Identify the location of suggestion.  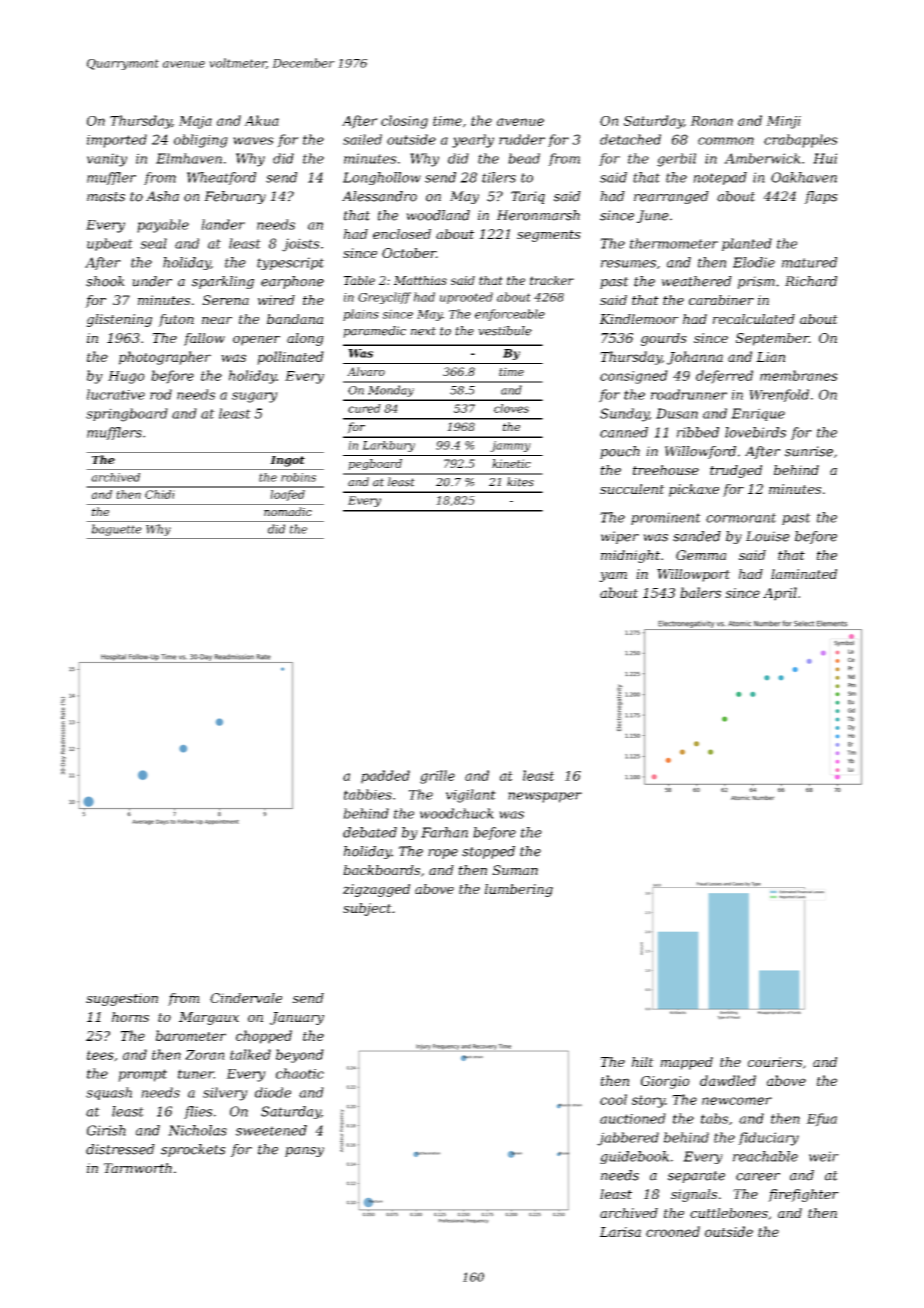
(122, 999).
